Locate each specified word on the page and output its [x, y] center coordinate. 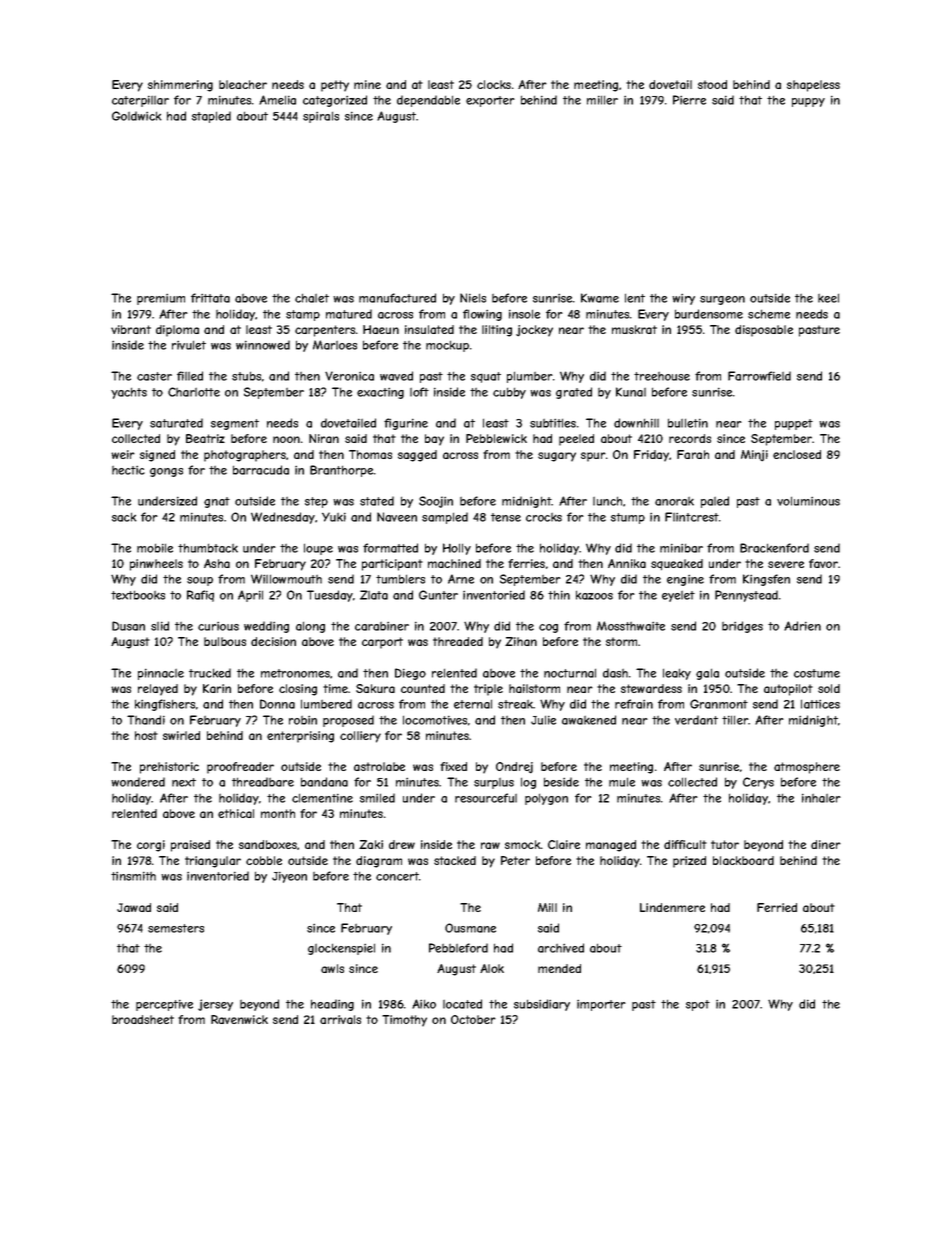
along [310, 627]
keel [828, 298]
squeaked [677, 564]
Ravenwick [239, 1019]
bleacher [243, 84]
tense [506, 517]
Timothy [404, 1021]
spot [698, 1005]
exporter [490, 101]
